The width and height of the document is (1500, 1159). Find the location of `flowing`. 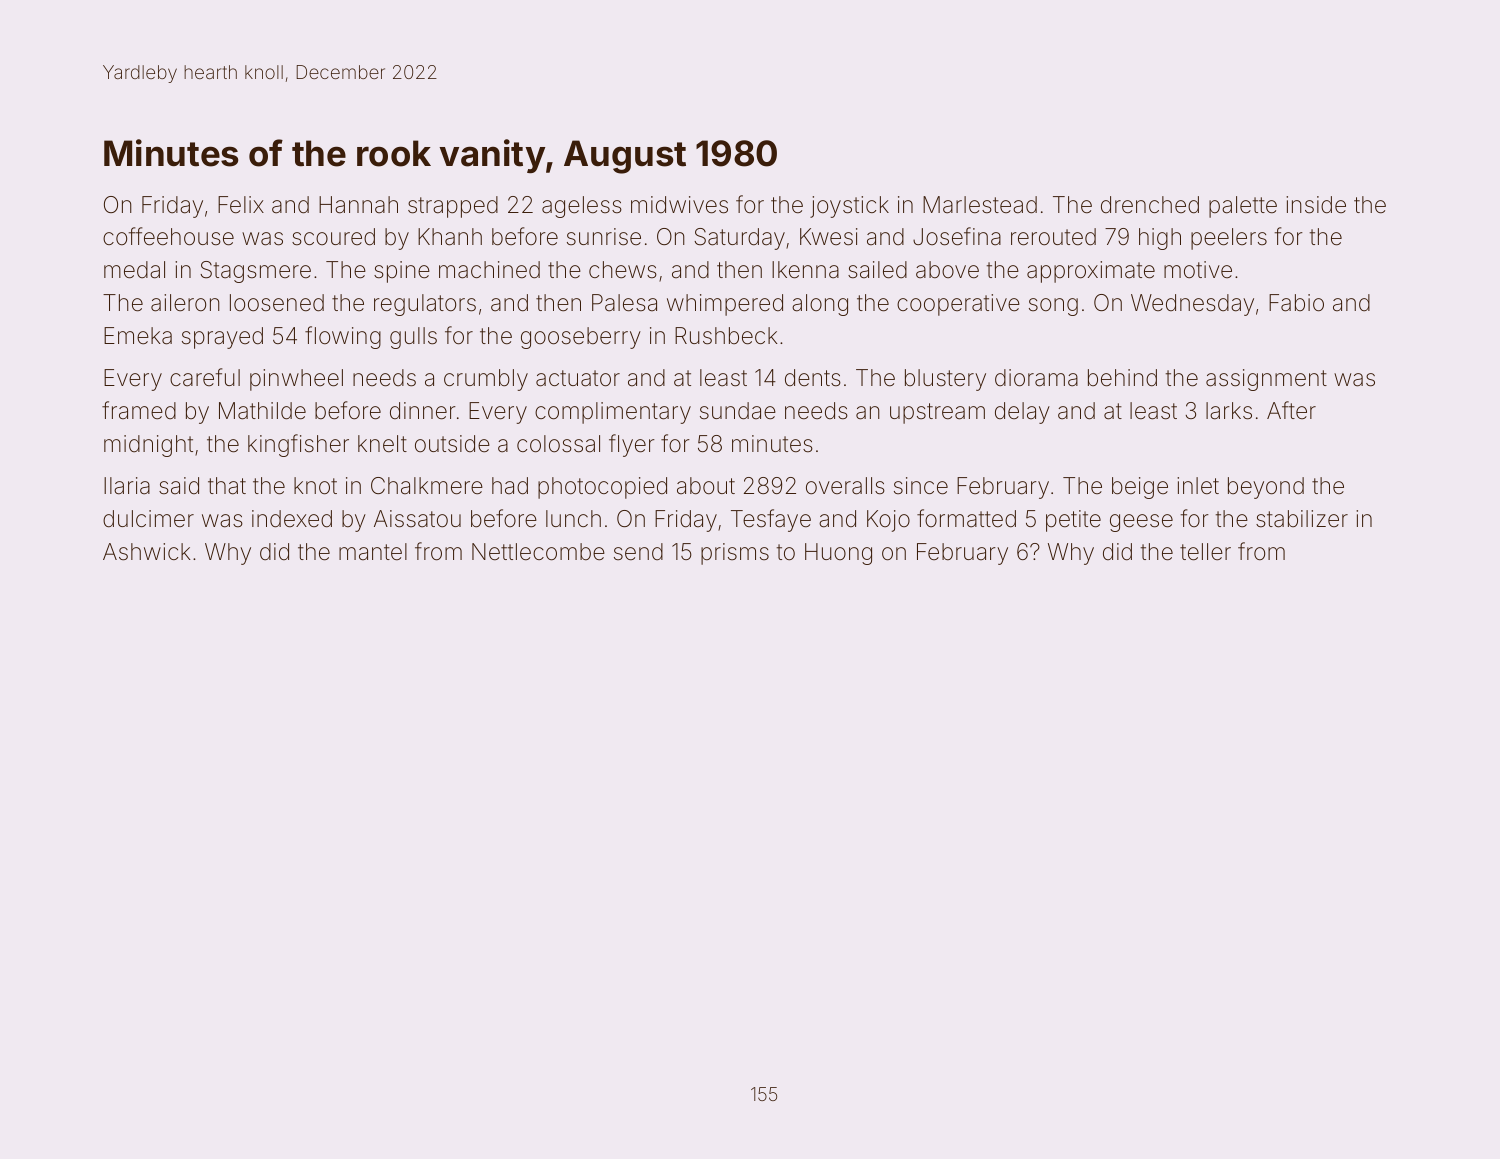

flowing is located at coordinates (343, 337).
